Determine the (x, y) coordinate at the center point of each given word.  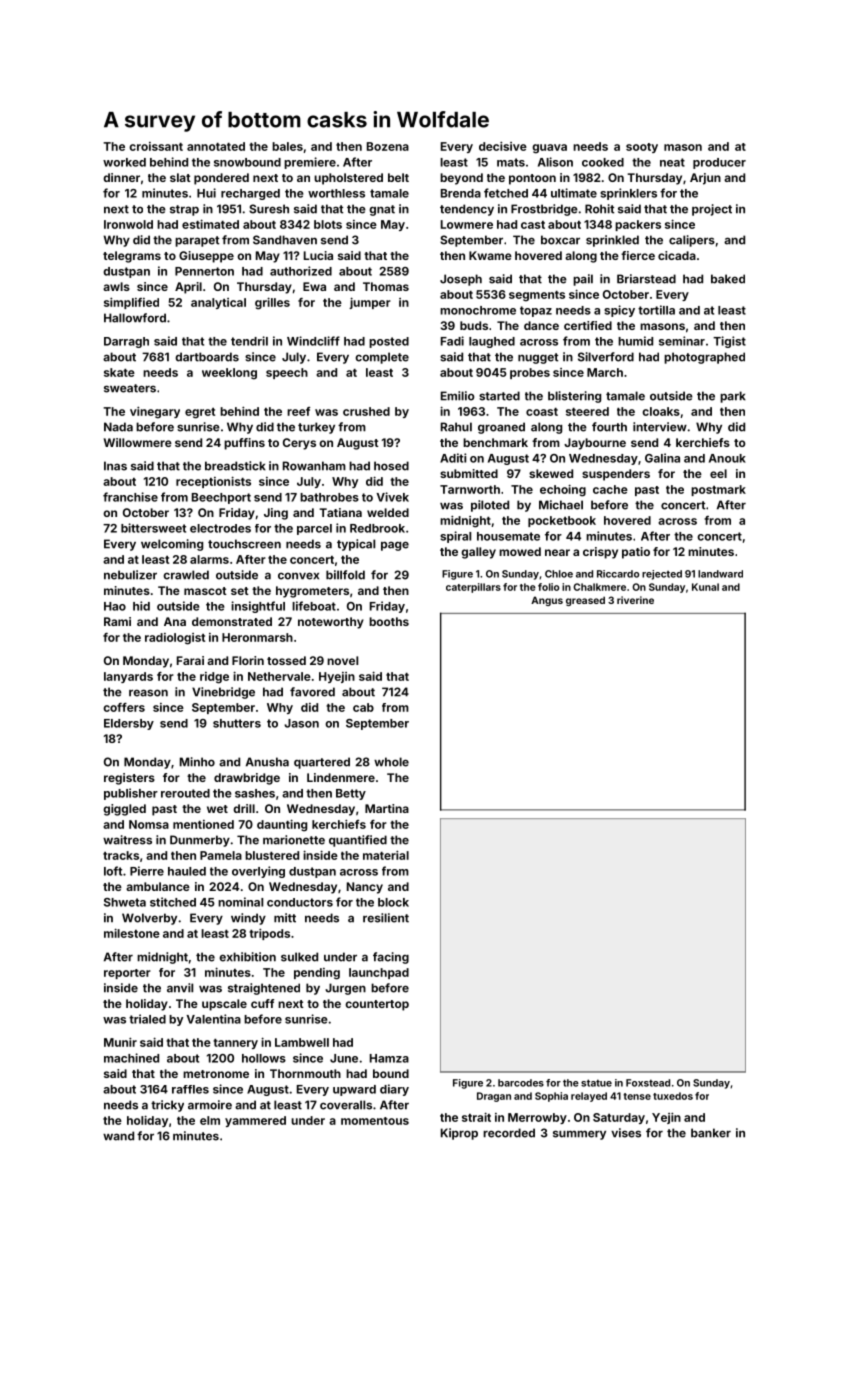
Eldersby (129, 724)
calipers (692, 241)
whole (391, 762)
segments (537, 296)
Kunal (705, 587)
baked (728, 279)
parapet (197, 241)
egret (200, 413)
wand (118, 1136)
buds (474, 325)
